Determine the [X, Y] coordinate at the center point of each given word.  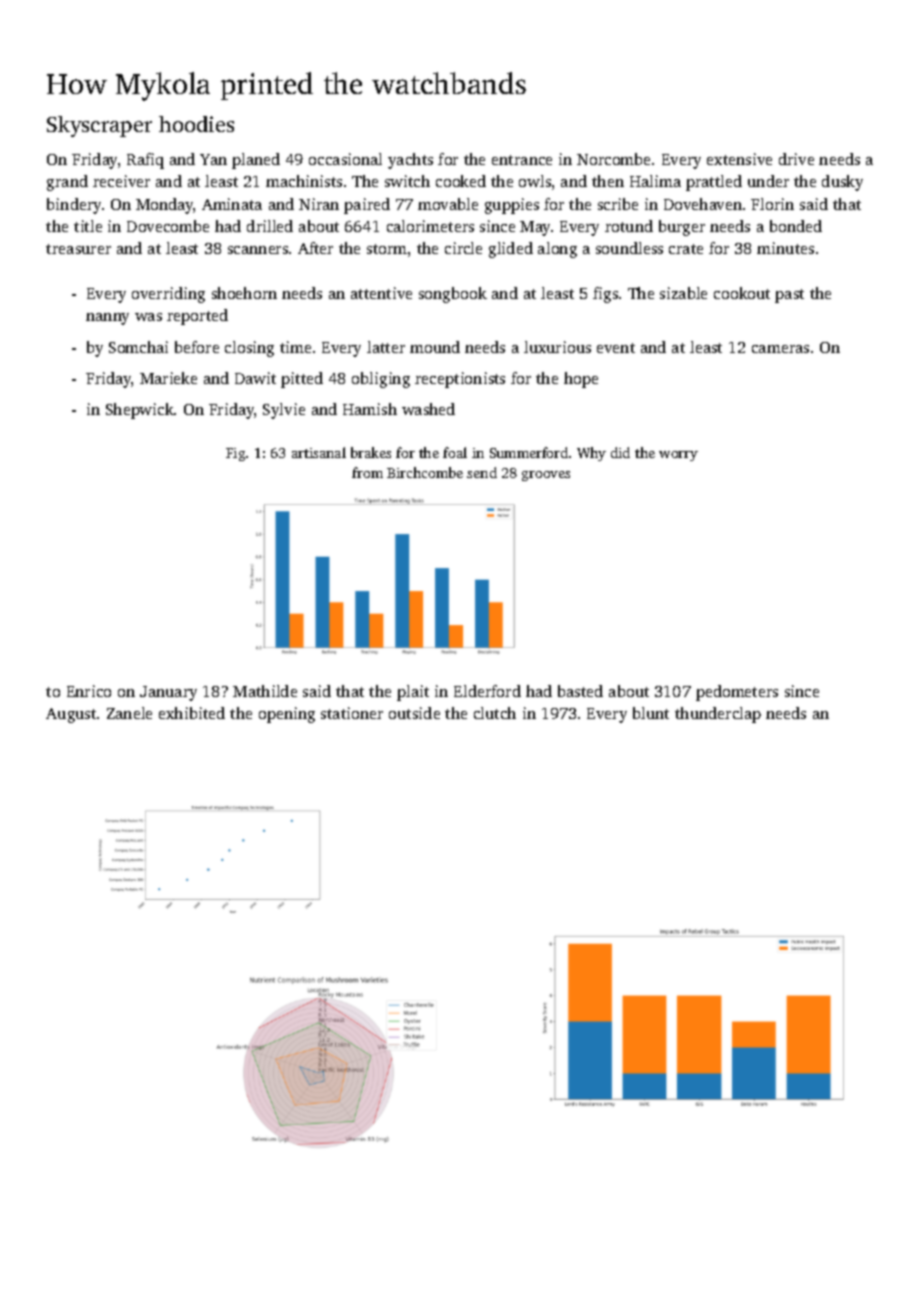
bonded [796, 226]
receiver [121, 181]
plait [413, 693]
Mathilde [265, 691]
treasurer [78, 249]
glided [511, 250]
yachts [410, 161]
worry [678, 456]
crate [686, 249]
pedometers [737, 693]
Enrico [89, 691]
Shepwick [140, 411]
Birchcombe [425, 472]
